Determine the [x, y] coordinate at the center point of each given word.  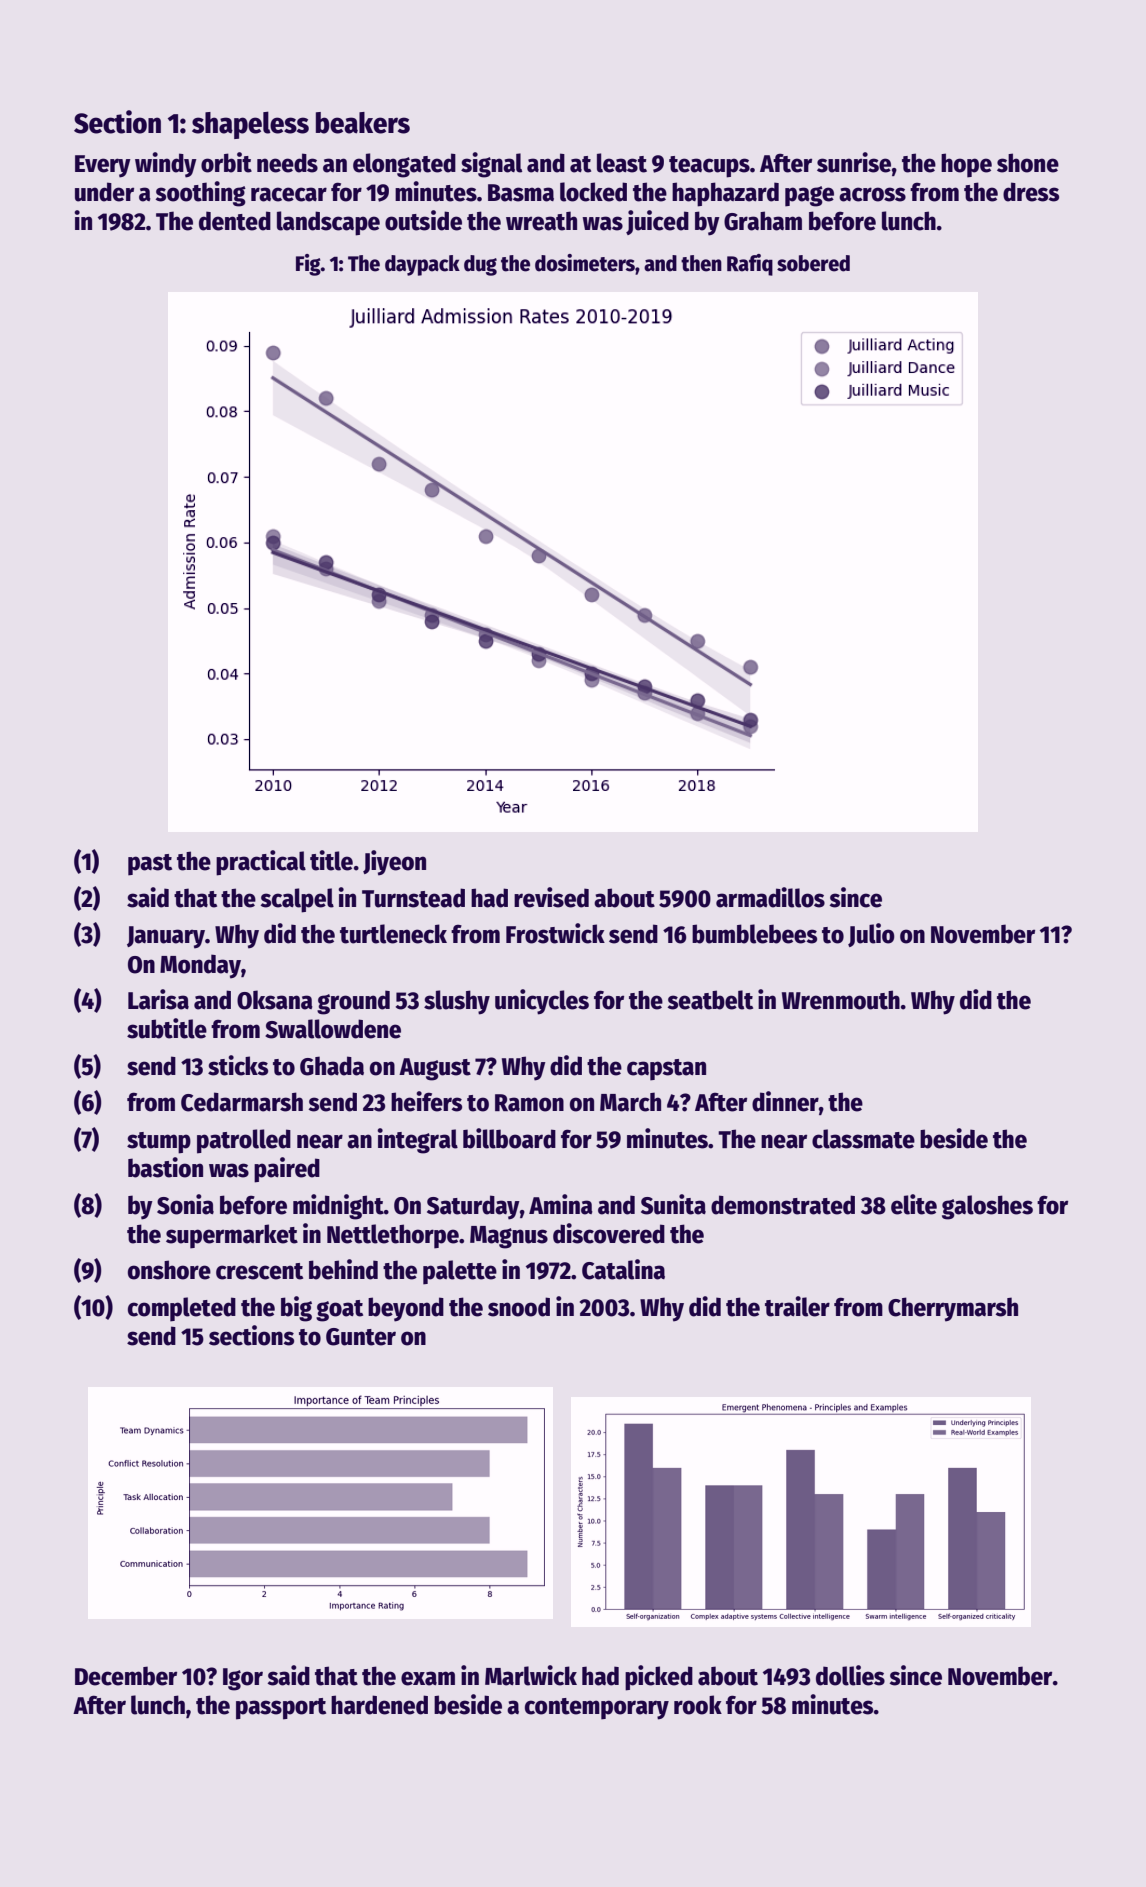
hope [966, 165]
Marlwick [531, 1675]
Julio [871, 935]
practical [261, 863]
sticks [238, 1065]
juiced [657, 222]
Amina [561, 1204]
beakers [363, 123]
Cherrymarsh [953, 1309]
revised [551, 897]
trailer [797, 1306]
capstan [666, 1070]
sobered [813, 263]
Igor [243, 1679]
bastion [165, 1167]
